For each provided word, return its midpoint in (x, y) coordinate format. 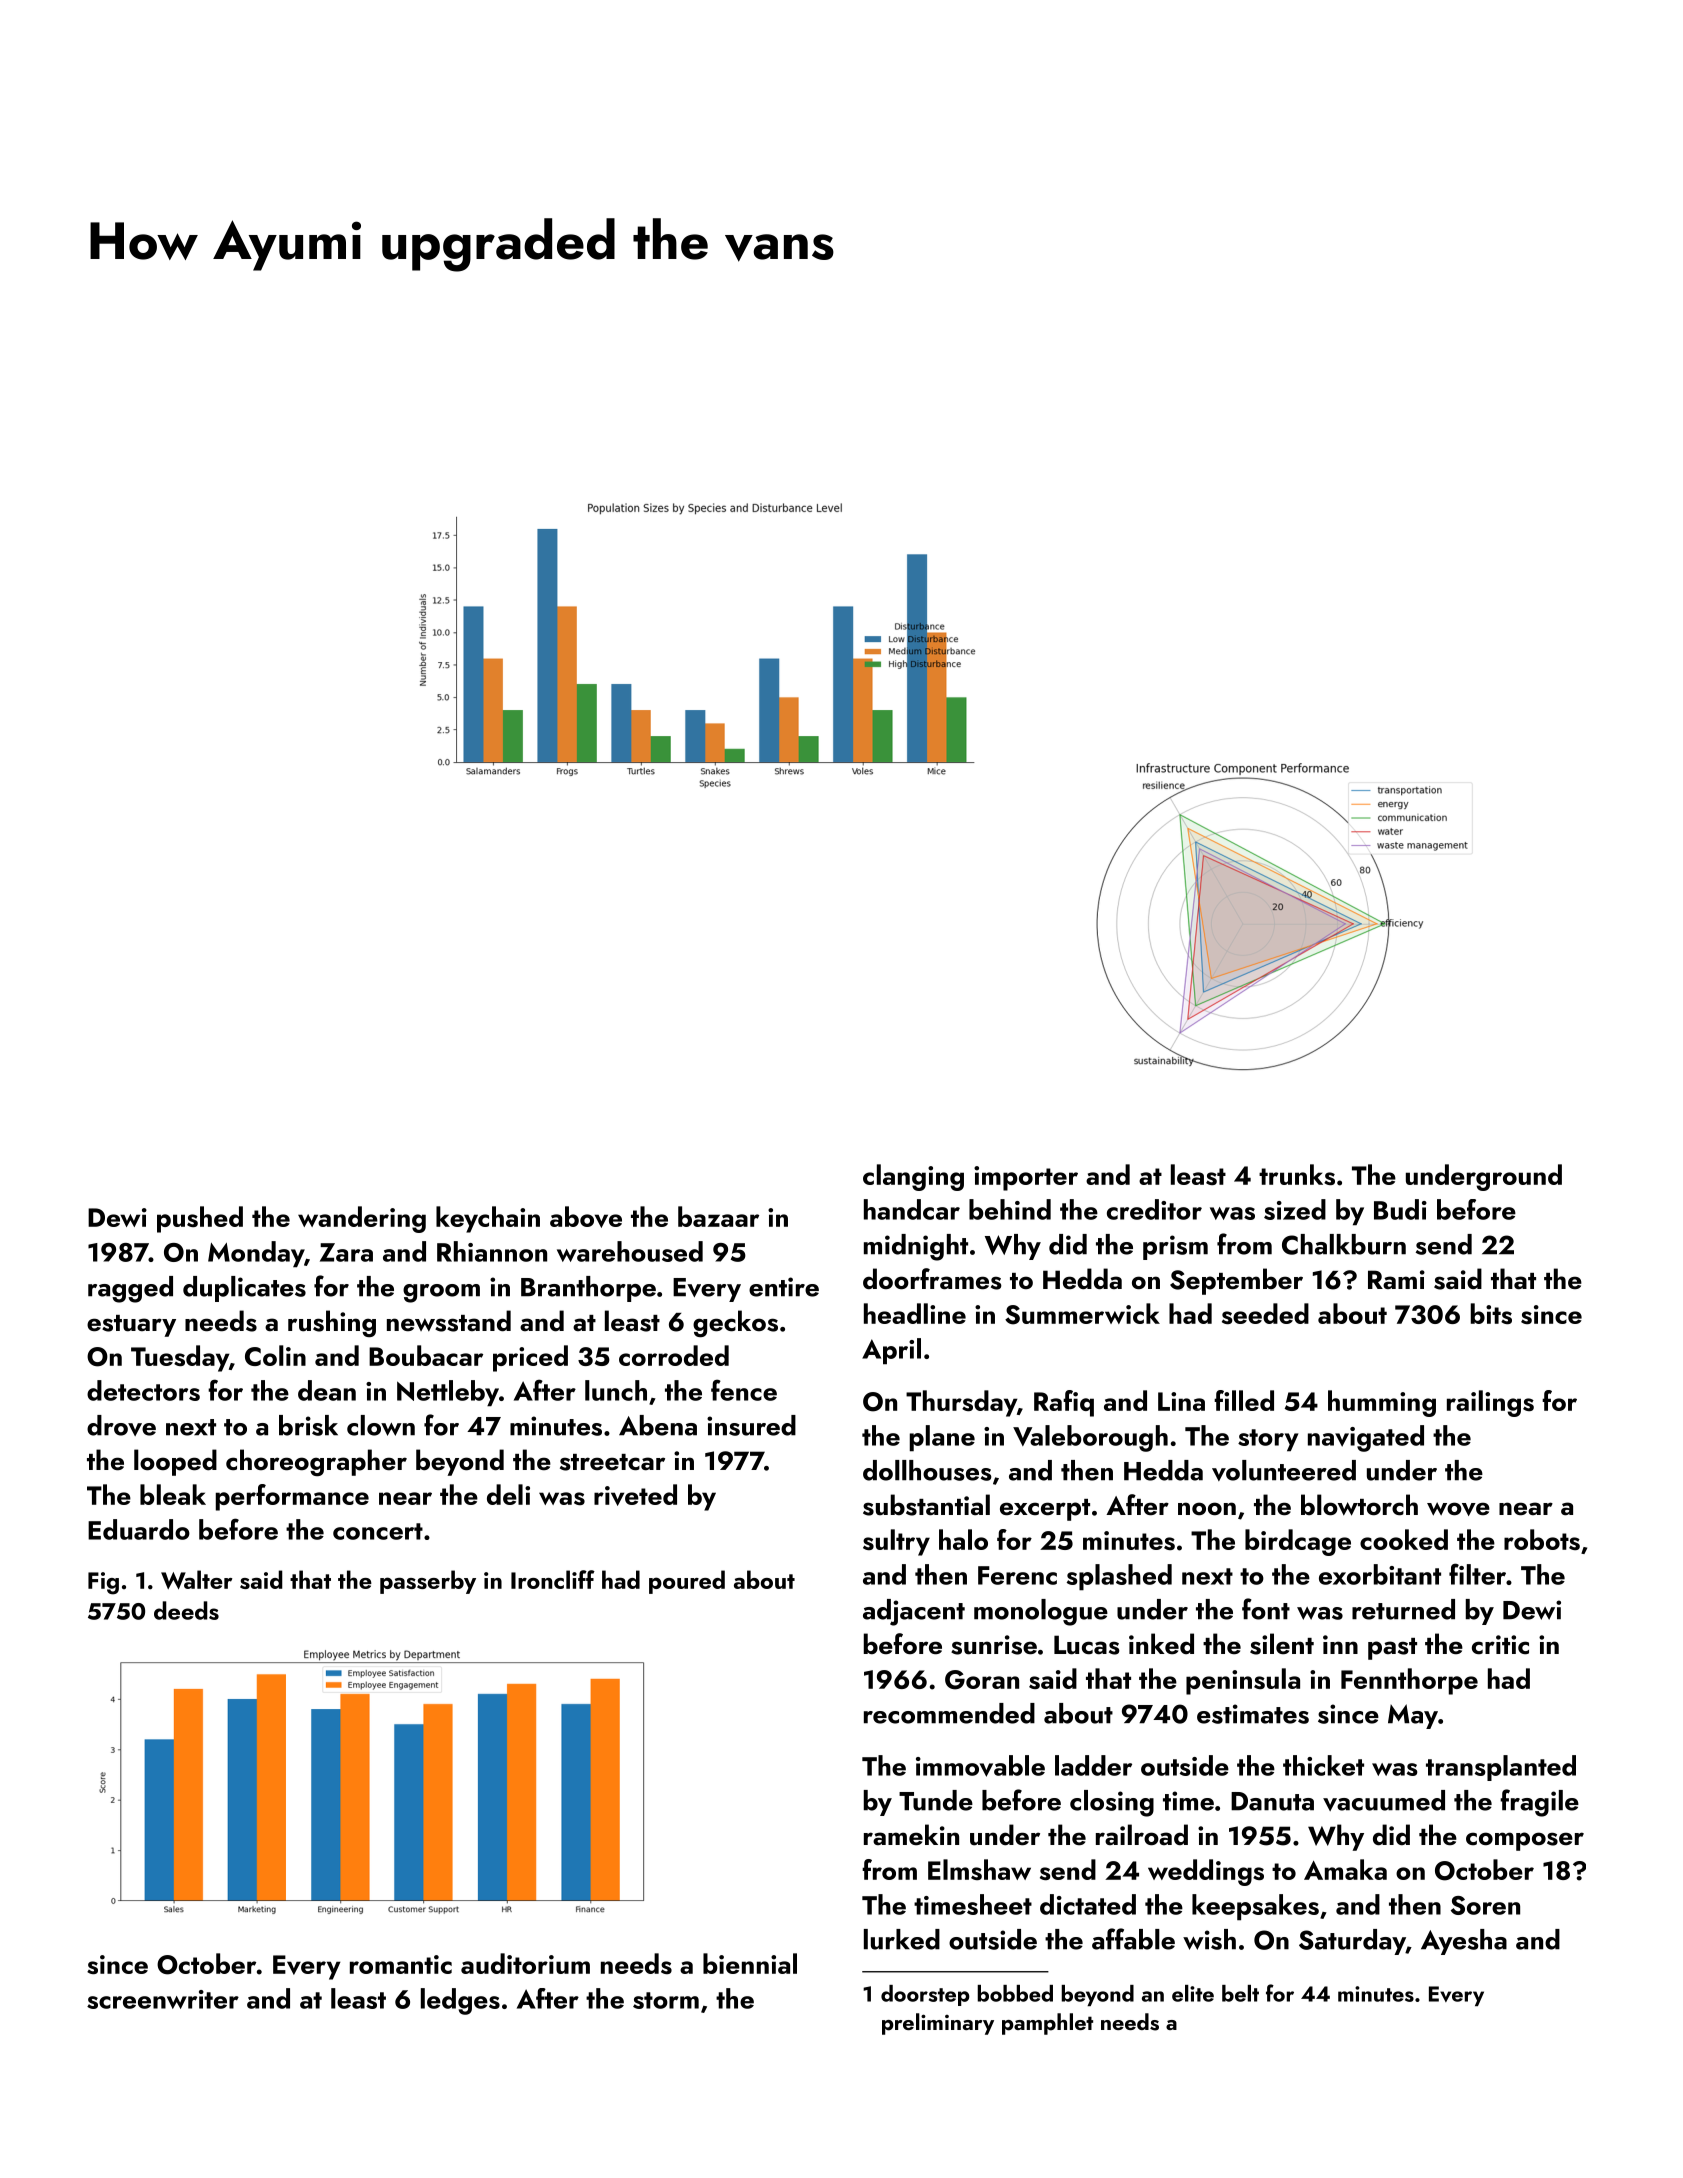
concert (378, 1531)
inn (1340, 1644)
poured (687, 1582)
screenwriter (163, 1999)
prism (1175, 1247)
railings (1490, 1403)
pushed (200, 1219)
